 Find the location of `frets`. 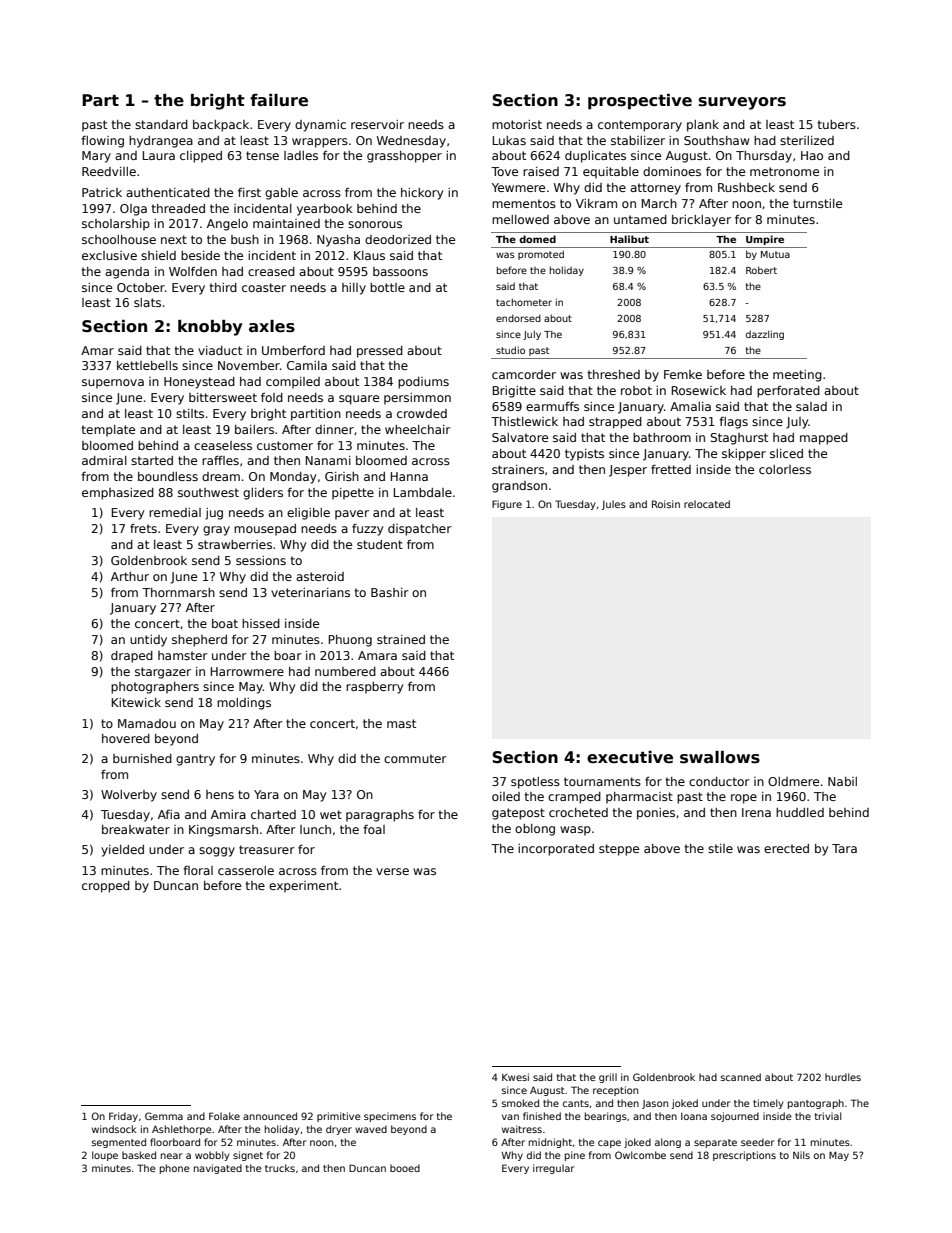

frets is located at coordinates (143, 528).
